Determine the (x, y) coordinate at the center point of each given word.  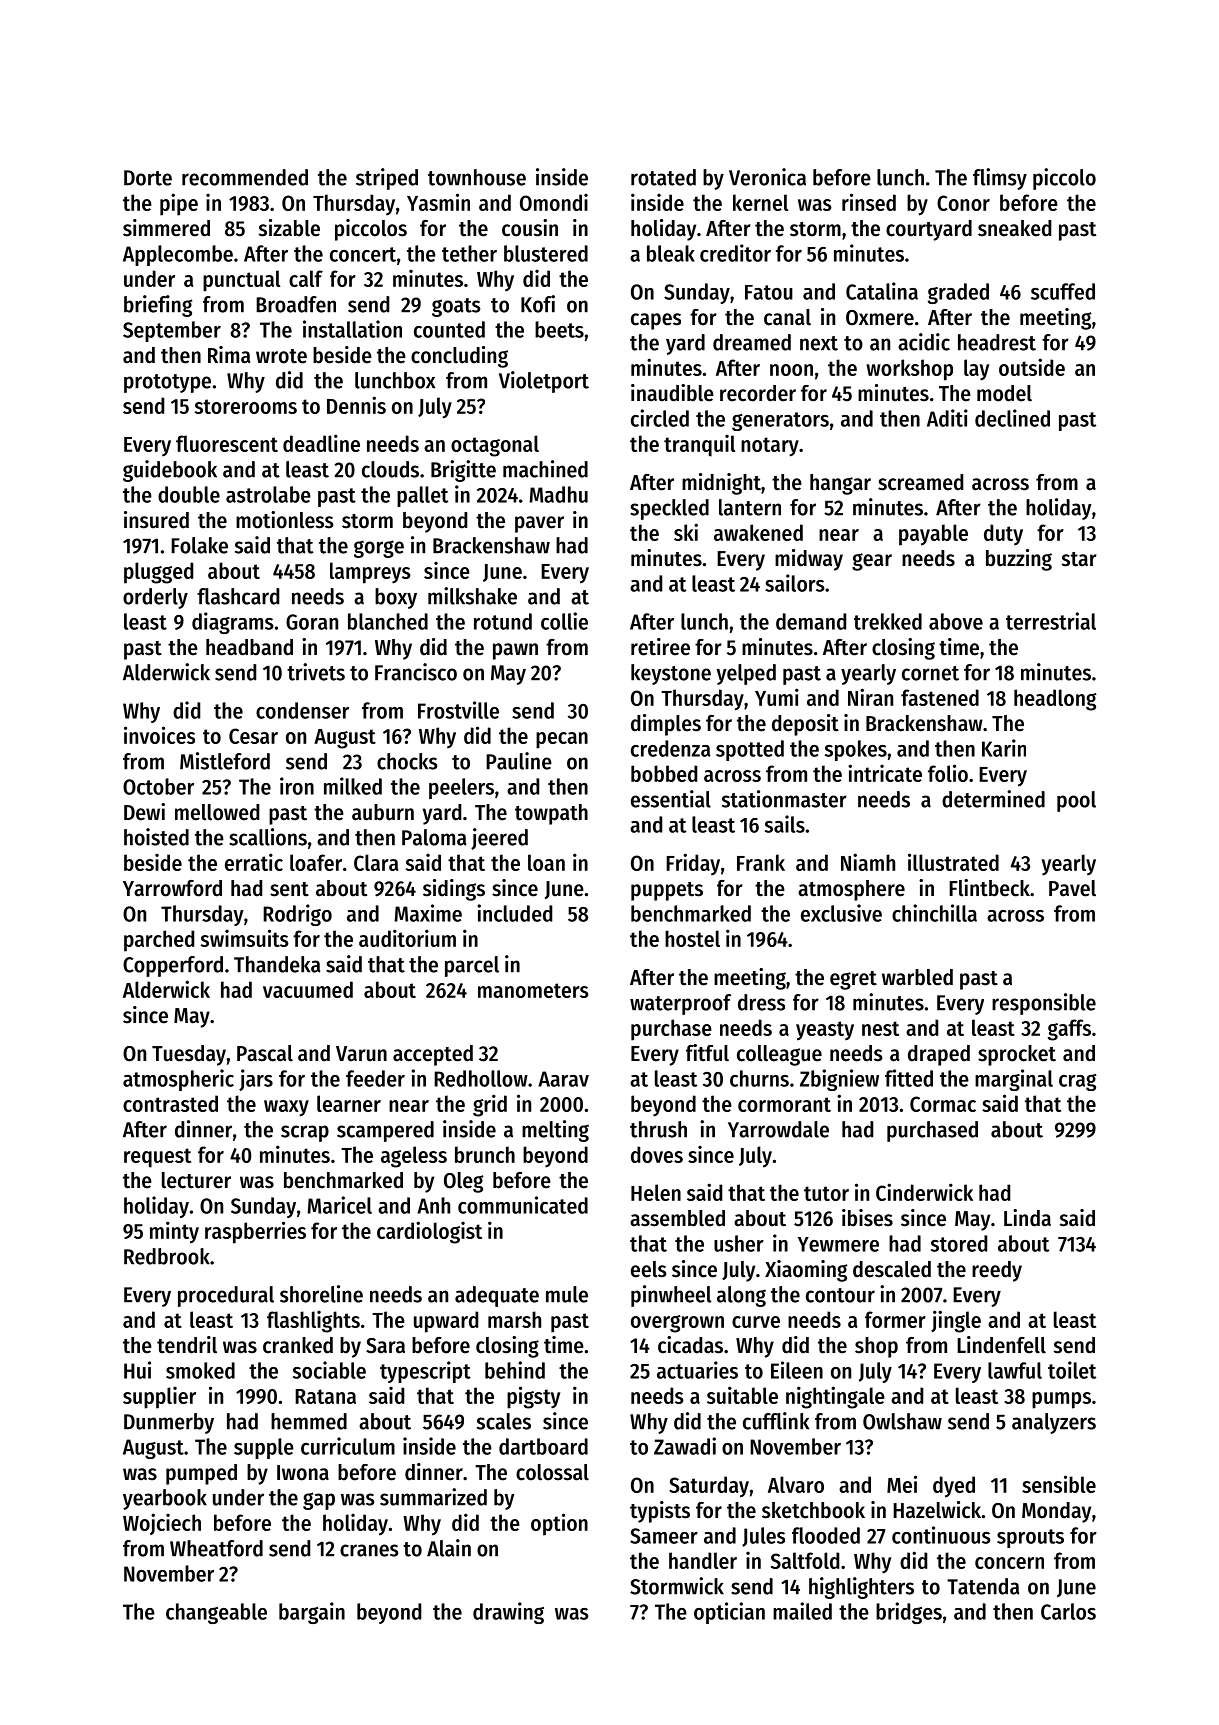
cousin (530, 228)
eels (649, 1269)
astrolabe (268, 494)
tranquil (699, 445)
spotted (750, 750)
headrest (997, 342)
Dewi (144, 812)
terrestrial (1051, 621)
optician (729, 1613)
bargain (312, 1613)
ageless (414, 1157)
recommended (245, 177)
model (1004, 393)
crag (1078, 1082)
